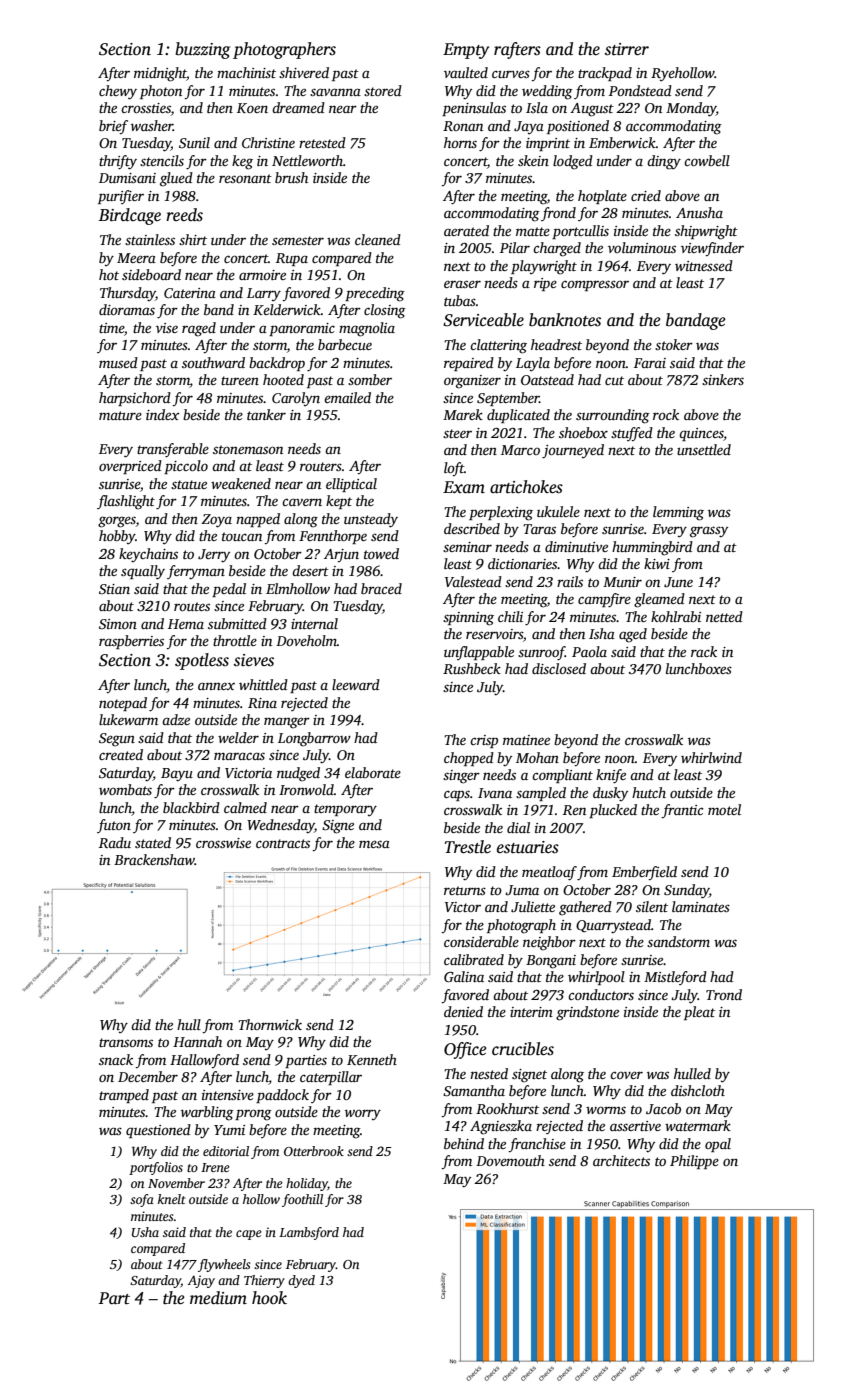  I want to click on Birdcage, so click(130, 216).
